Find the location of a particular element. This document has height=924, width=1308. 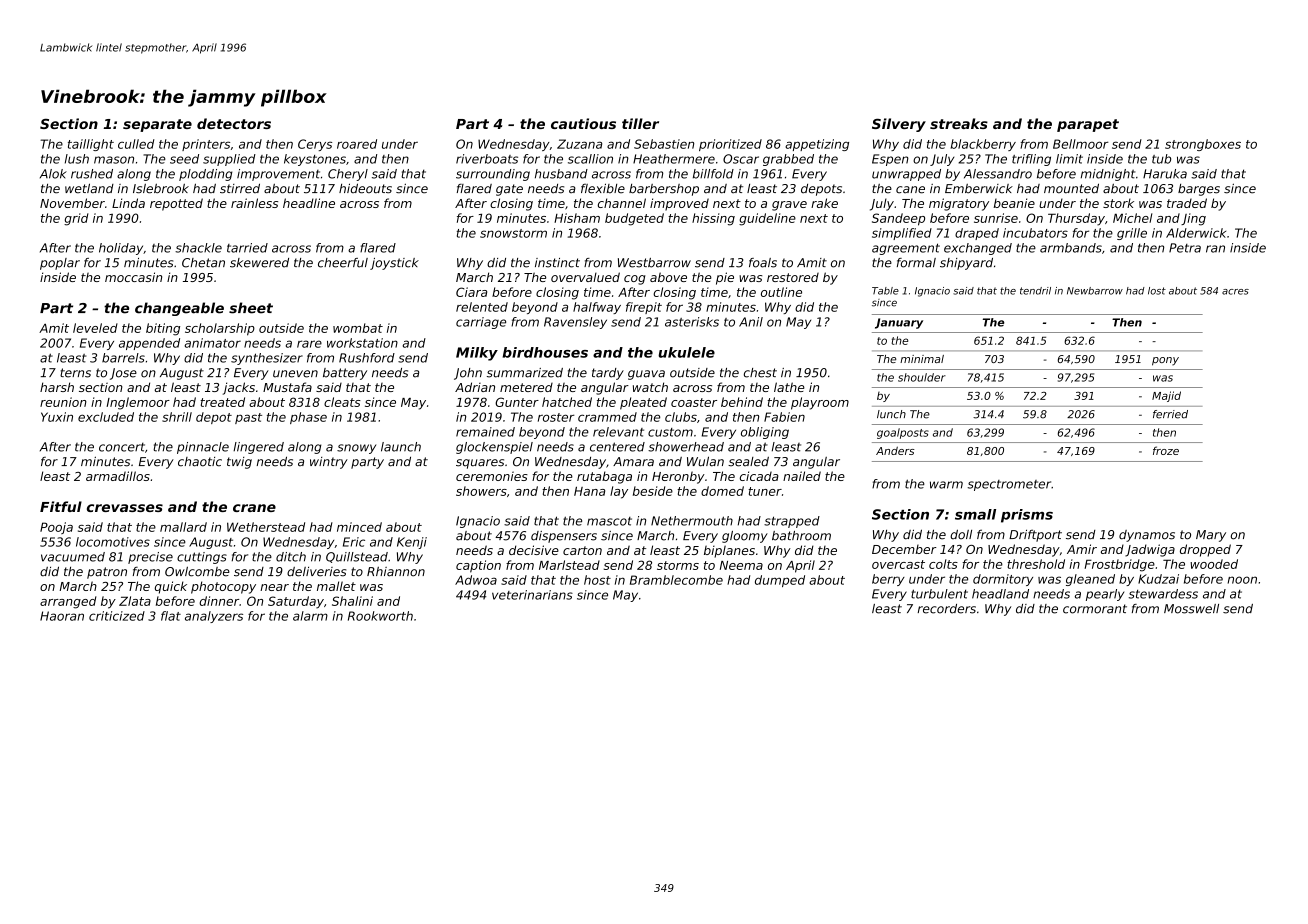

ukulele is located at coordinates (686, 352).
